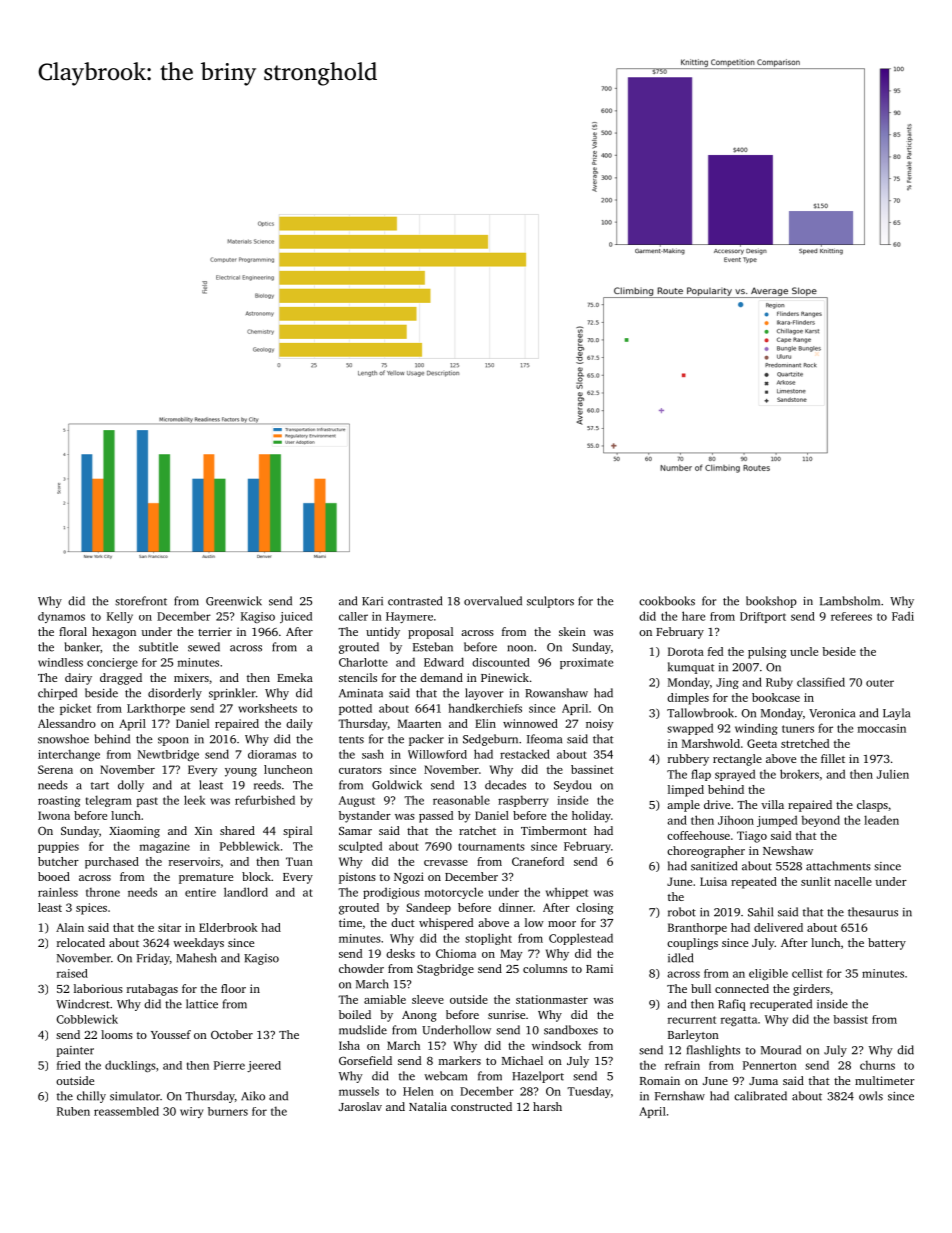  I want to click on Jaroslav, so click(360, 1106).
